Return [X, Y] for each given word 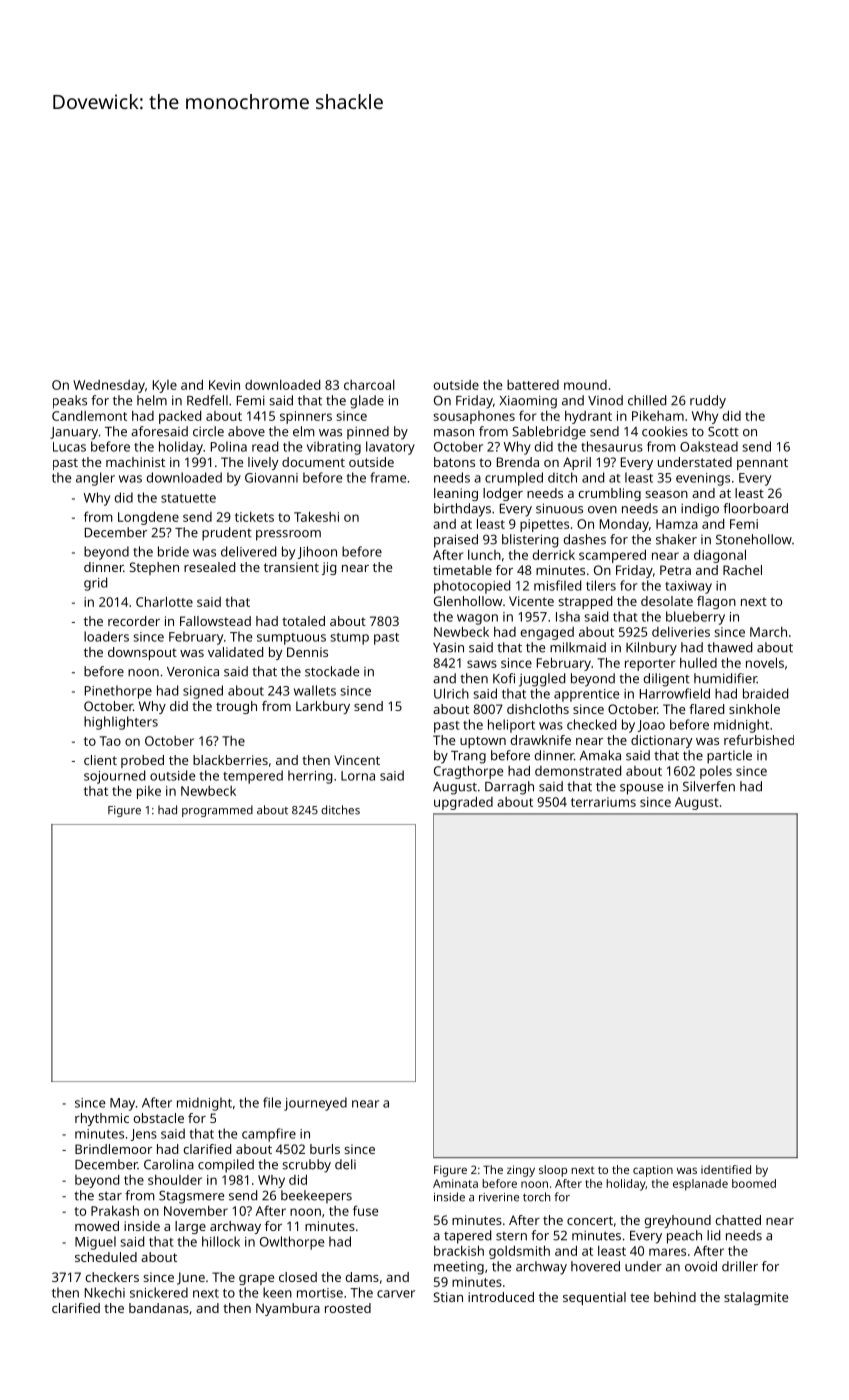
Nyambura [288, 1309]
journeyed [315, 1104]
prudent [227, 534]
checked [591, 724]
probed [142, 761]
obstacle [158, 1118]
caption [653, 1171]
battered [533, 385]
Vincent [357, 760]
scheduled [106, 1257]
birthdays [462, 510]
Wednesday [109, 386]
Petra [675, 570]
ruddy [708, 402]
